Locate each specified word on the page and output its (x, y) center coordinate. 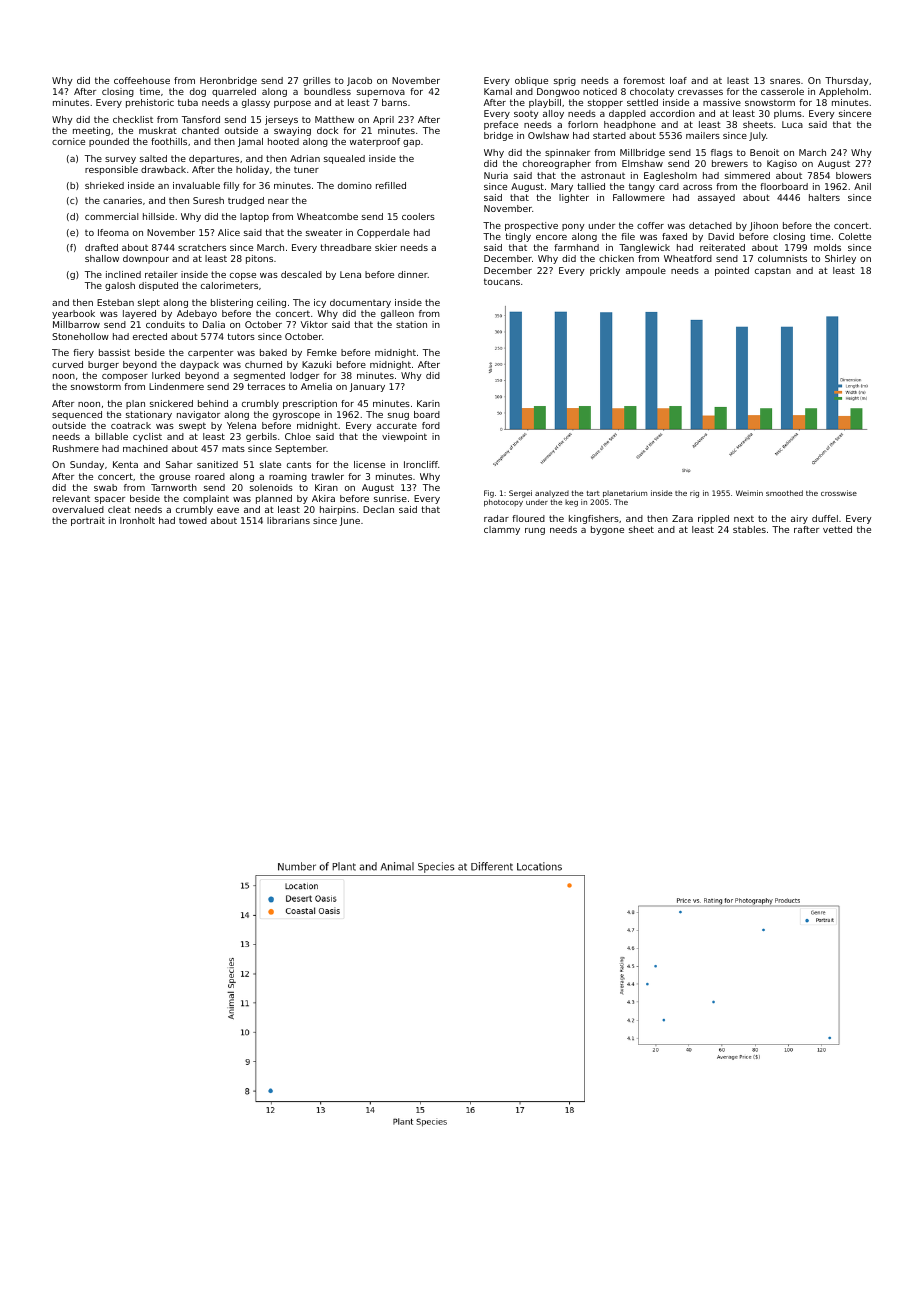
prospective (531, 226)
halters (824, 197)
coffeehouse (142, 80)
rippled (713, 519)
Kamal (498, 91)
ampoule (646, 271)
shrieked (104, 185)
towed (193, 520)
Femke (322, 352)
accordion (672, 113)
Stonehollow (80, 336)
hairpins (338, 510)
